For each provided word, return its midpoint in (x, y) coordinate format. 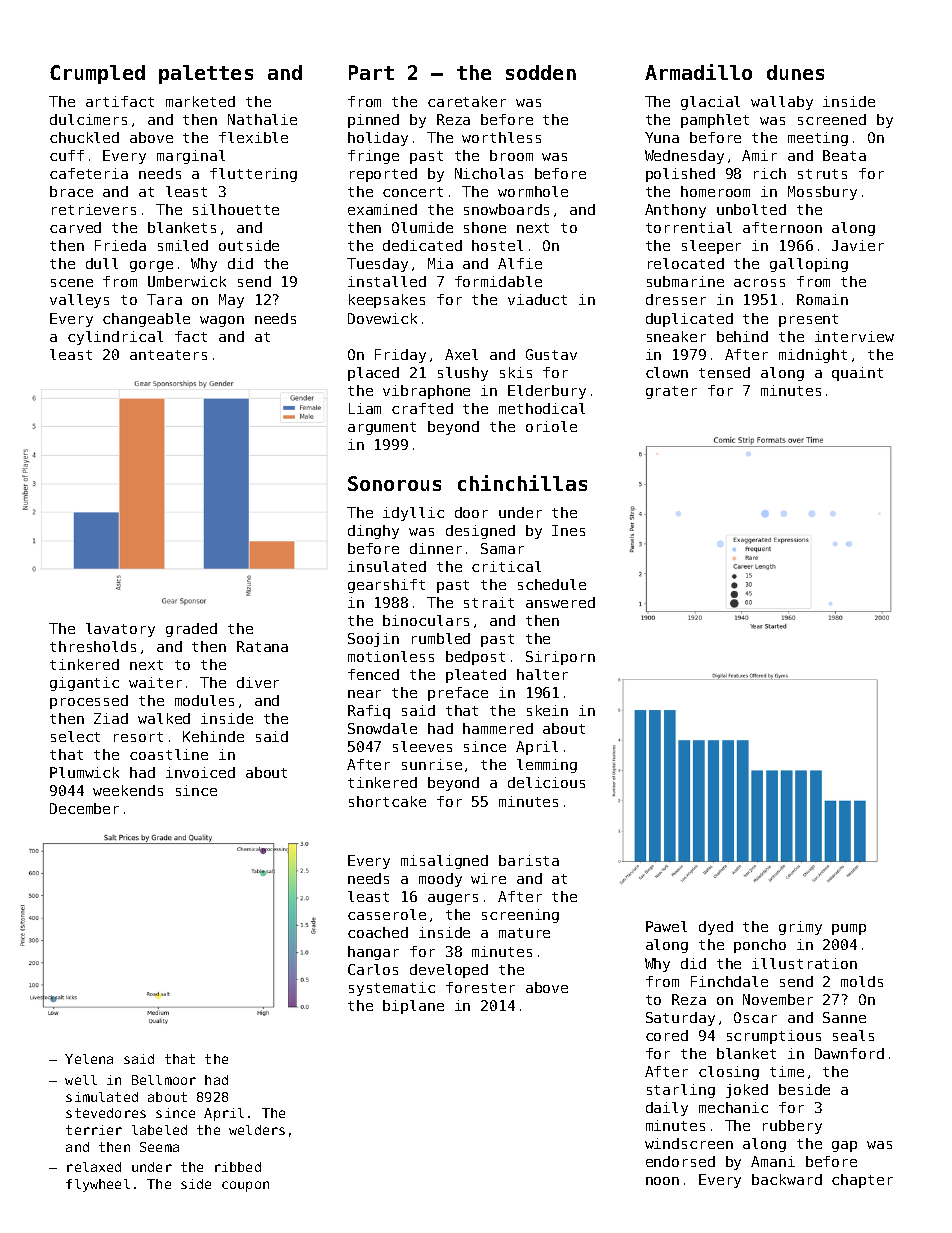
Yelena (89, 1059)
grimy (800, 928)
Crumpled (97, 74)
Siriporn (560, 658)
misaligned (444, 862)
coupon (245, 1186)
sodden (541, 72)
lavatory (120, 630)
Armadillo (698, 72)
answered (560, 602)
